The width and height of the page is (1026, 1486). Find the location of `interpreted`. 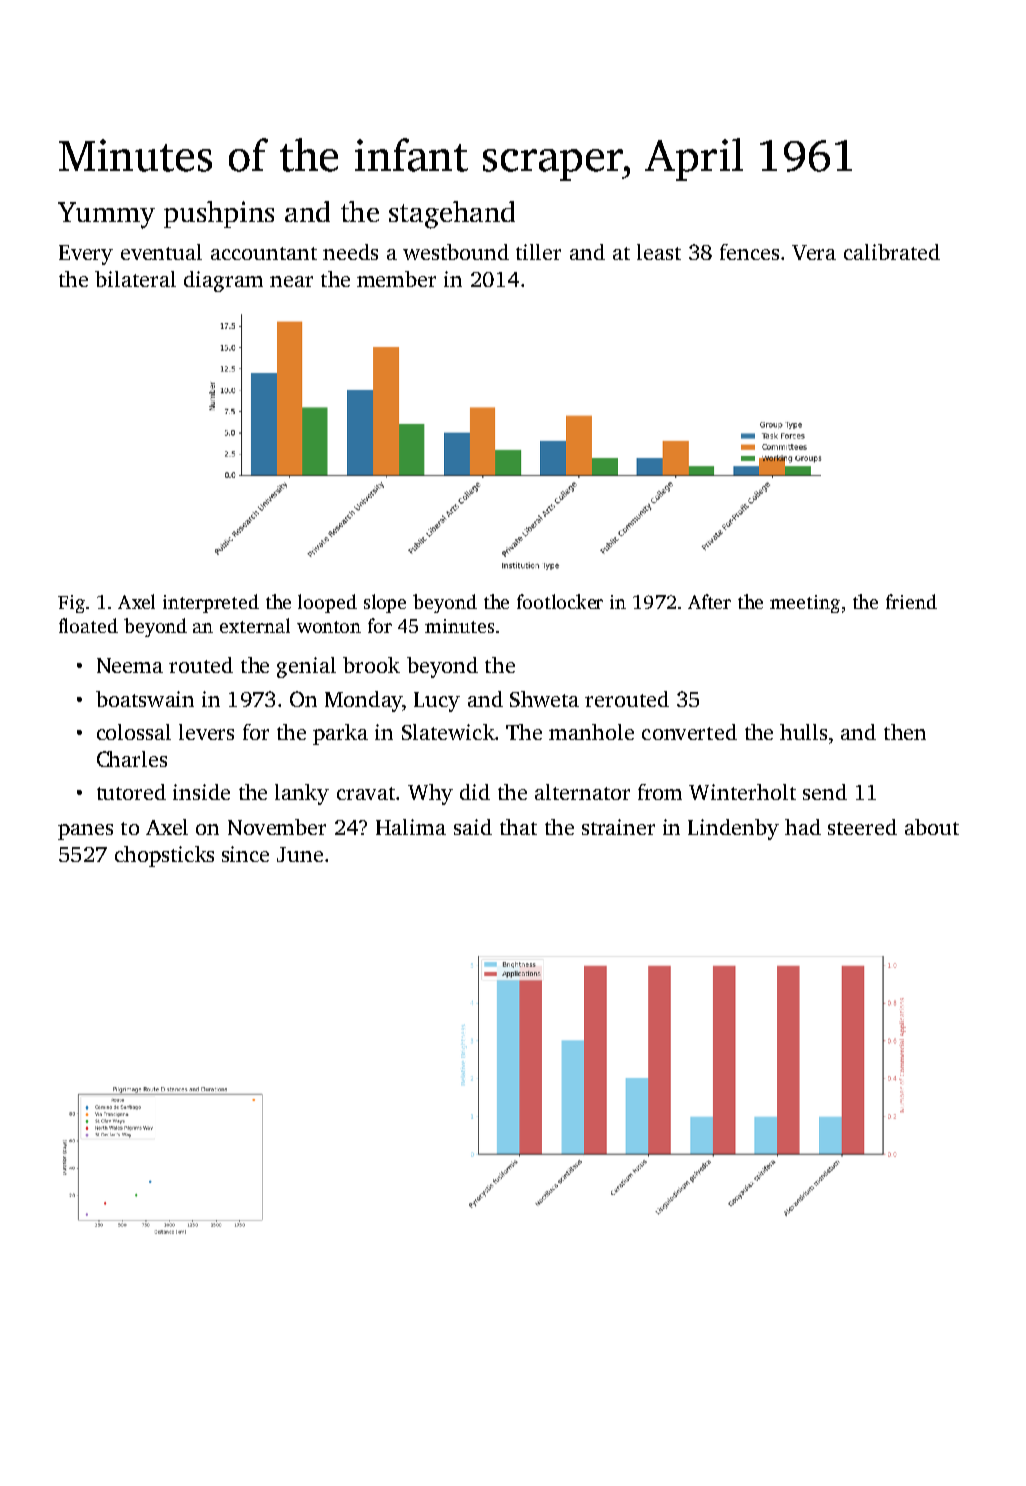

interpreted is located at coordinates (211, 603).
